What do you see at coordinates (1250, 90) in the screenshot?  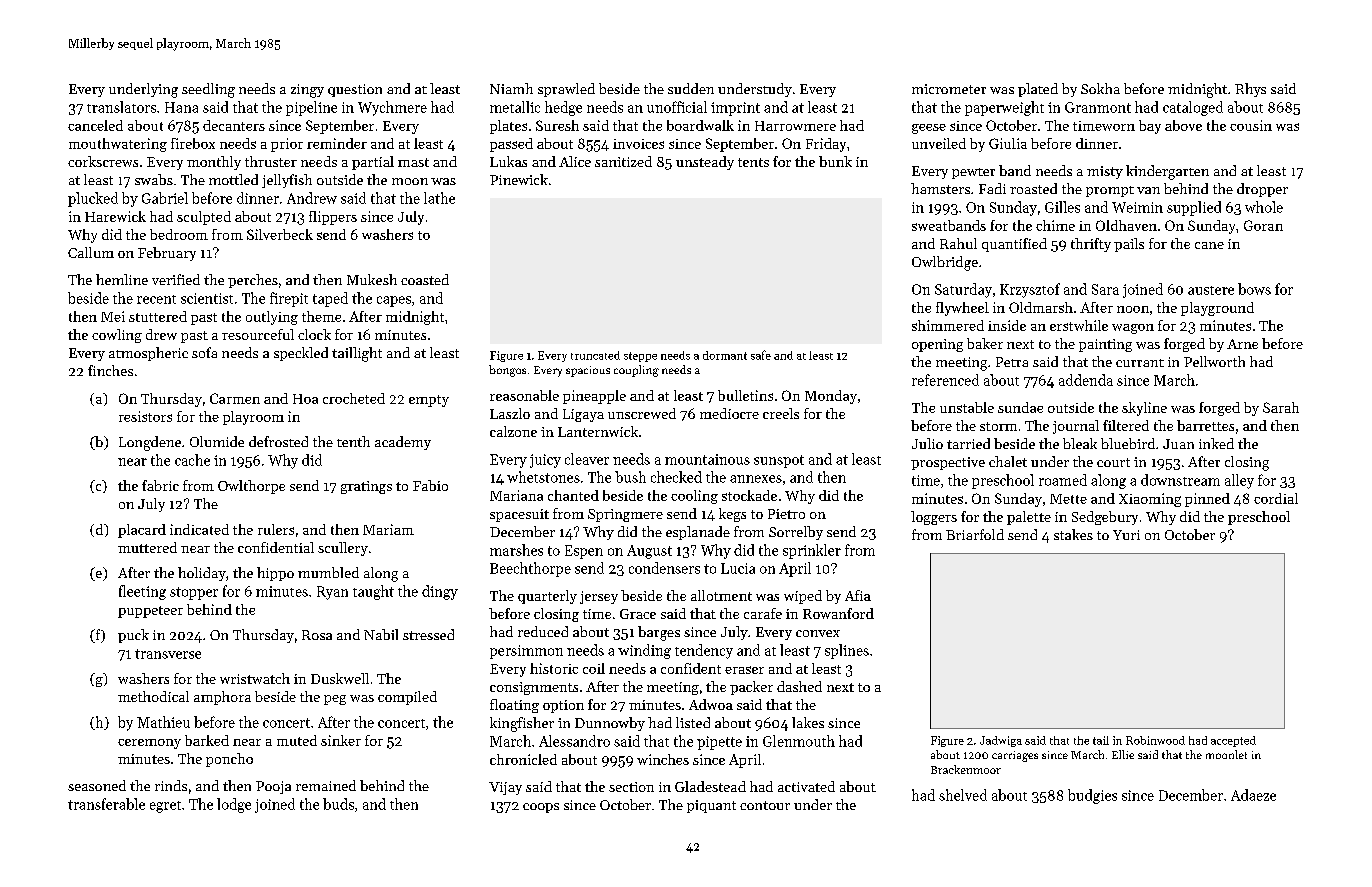 I see `Rhys` at bounding box center [1250, 90].
